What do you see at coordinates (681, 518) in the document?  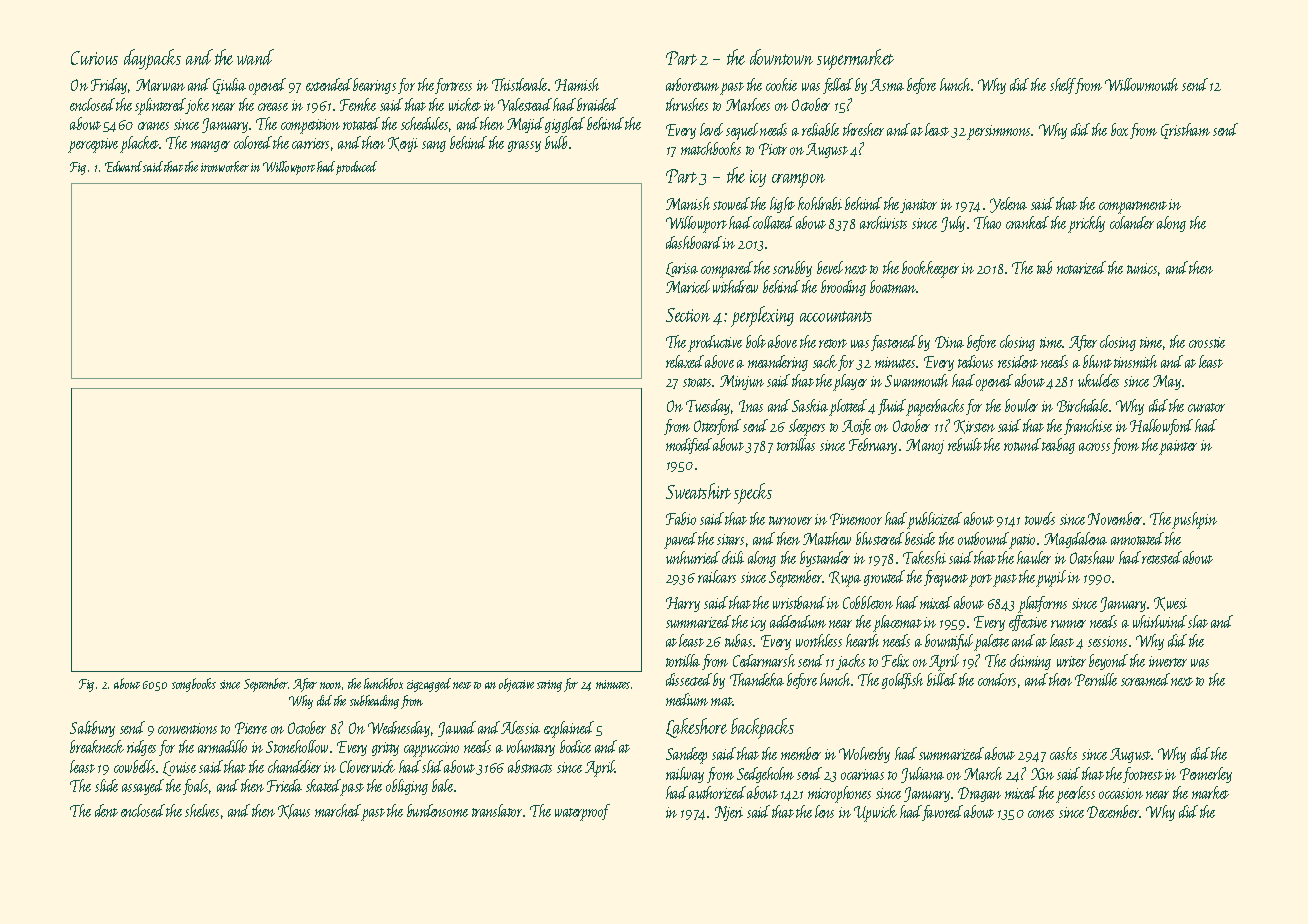 I see `Fabio` at bounding box center [681, 518].
